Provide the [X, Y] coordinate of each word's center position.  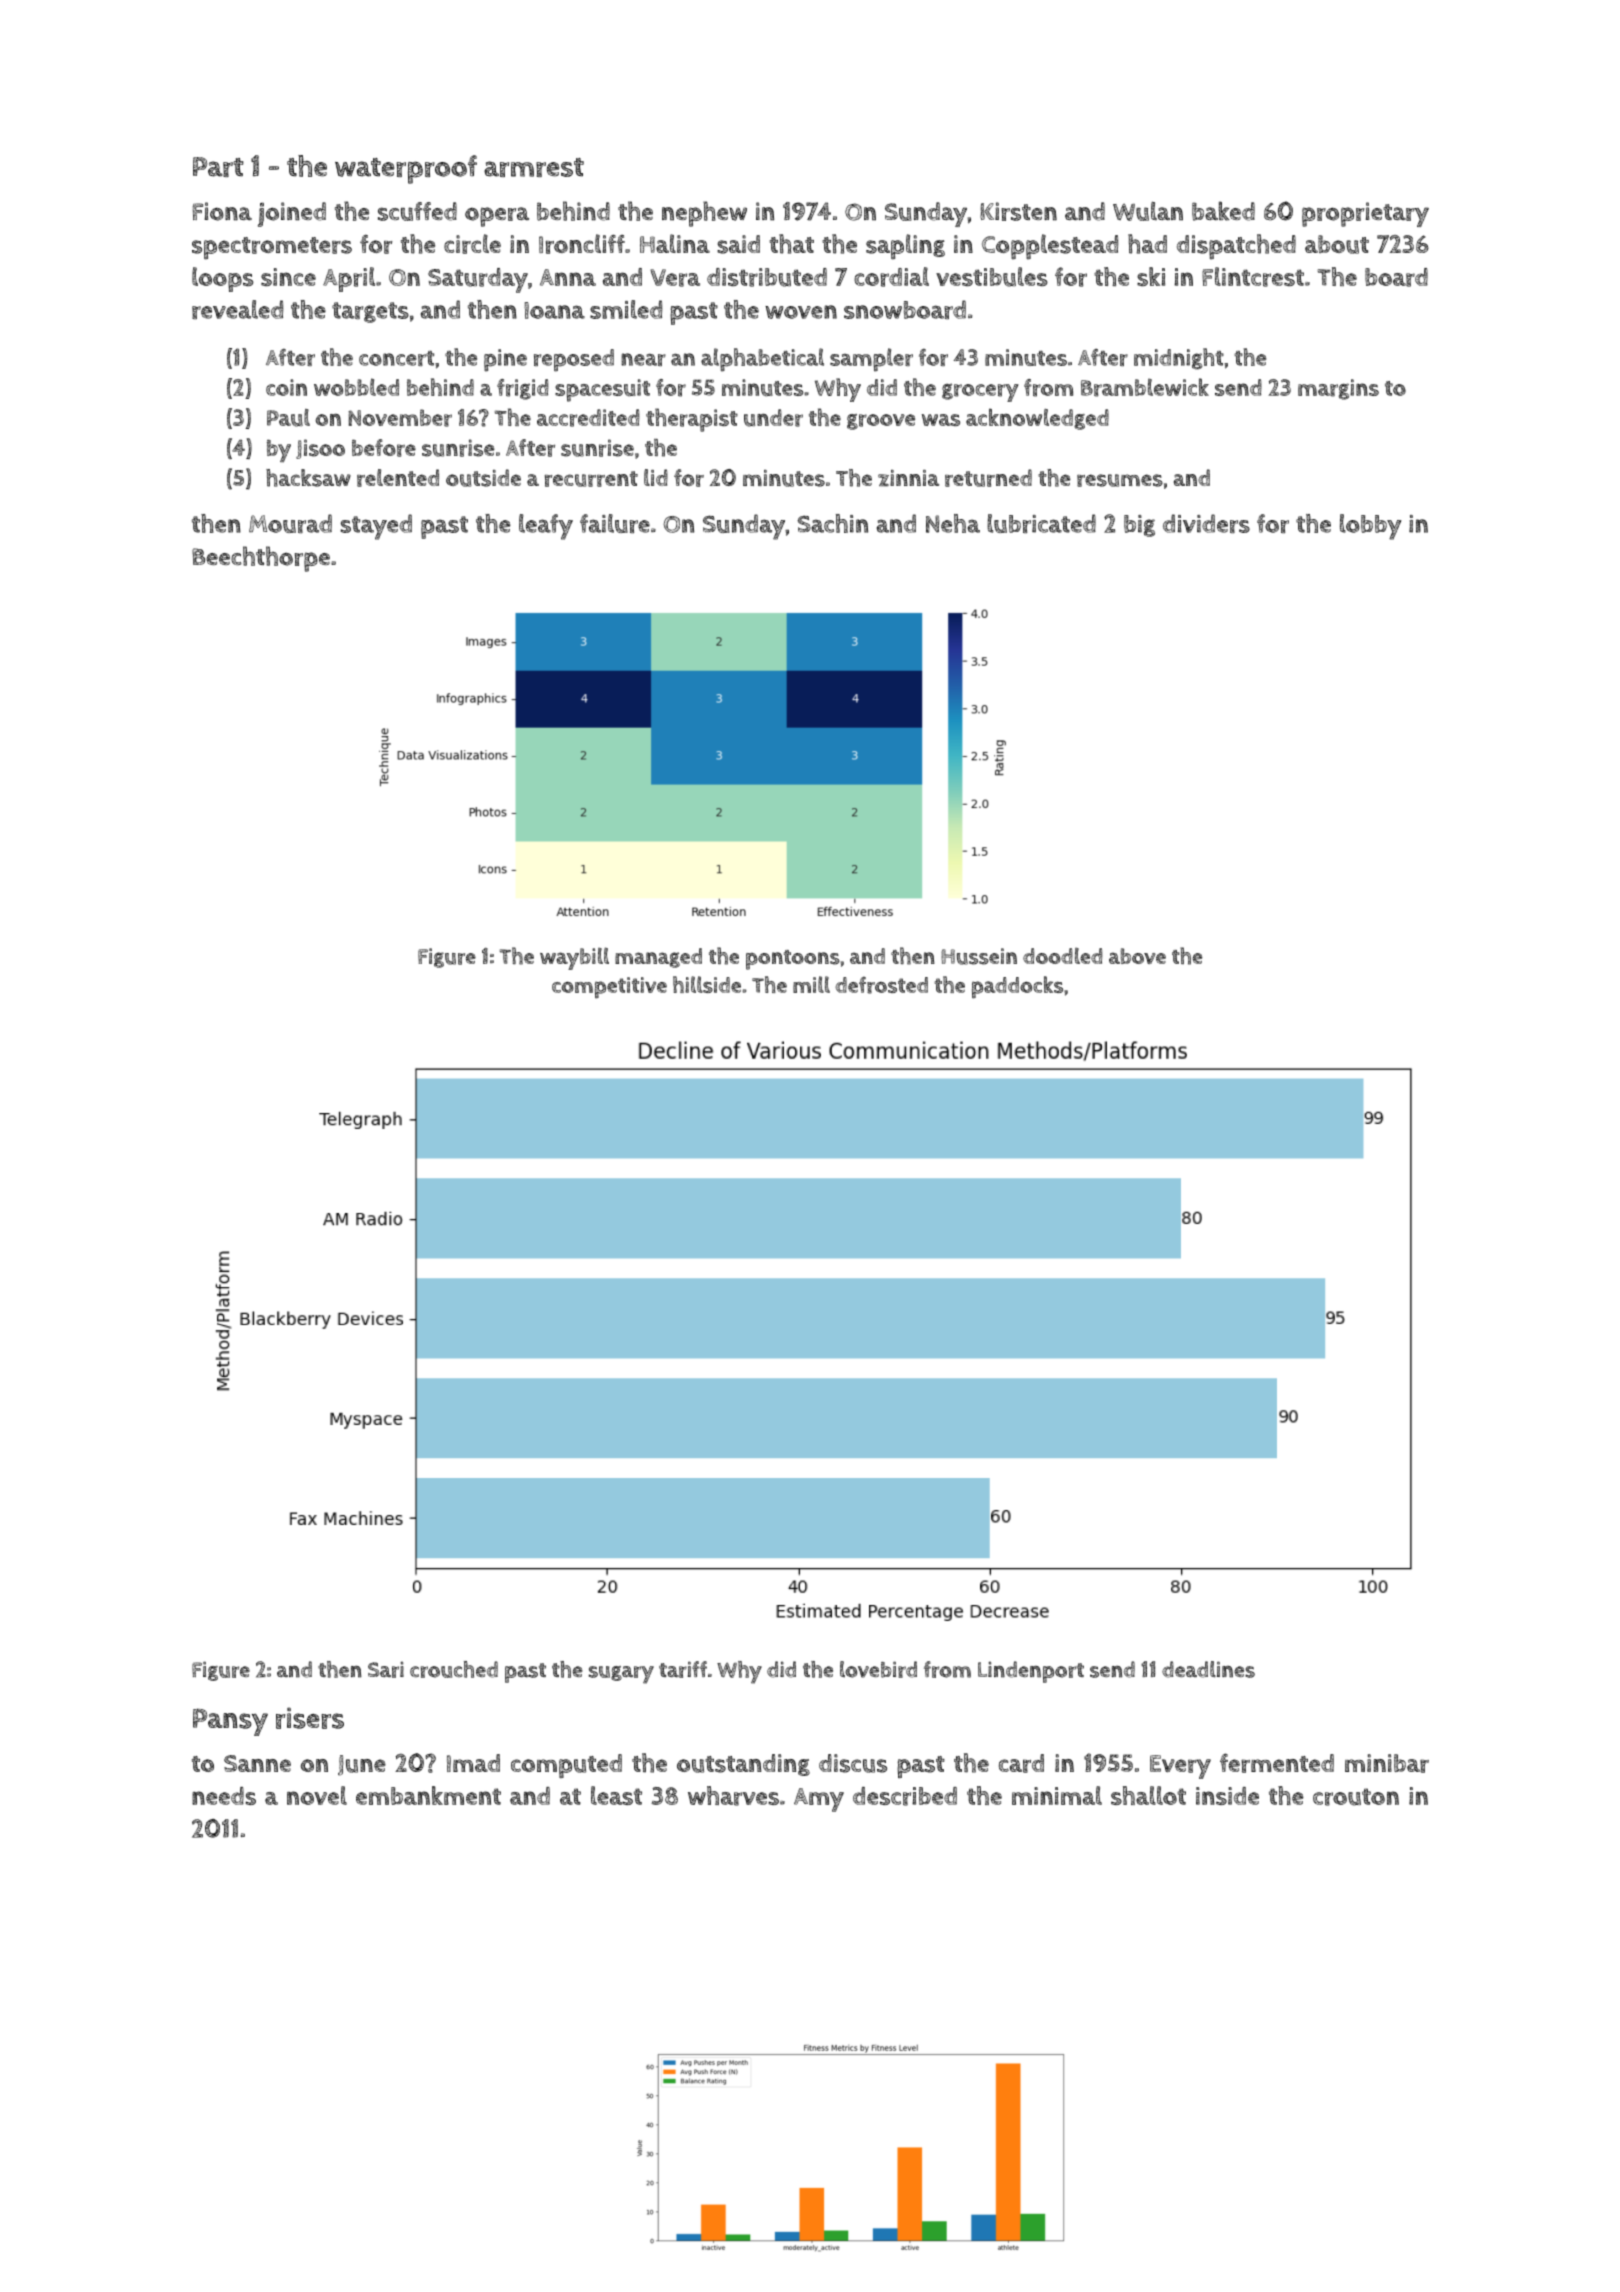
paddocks [1017, 987]
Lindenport [1031, 1672]
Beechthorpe [261, 559]
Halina [675, 243]
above [1137, 956]
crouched [454, 1669]
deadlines [1208, 1669]
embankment [428, 1795]
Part [218, 167]
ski [1151, 276]
